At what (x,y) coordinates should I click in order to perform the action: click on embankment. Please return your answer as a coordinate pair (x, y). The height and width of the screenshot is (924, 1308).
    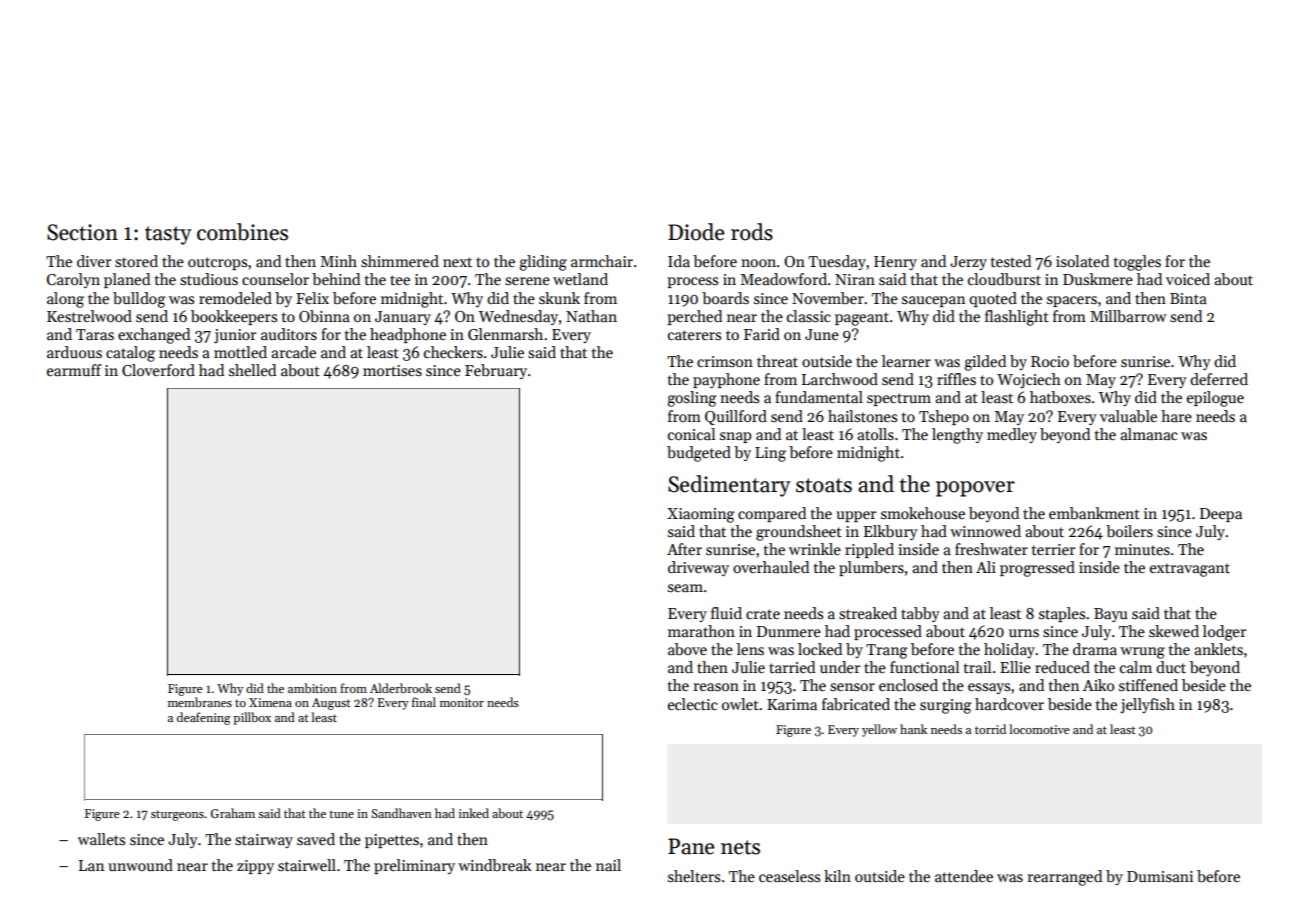
    Looking at the image, I should click on (1094, 513).
